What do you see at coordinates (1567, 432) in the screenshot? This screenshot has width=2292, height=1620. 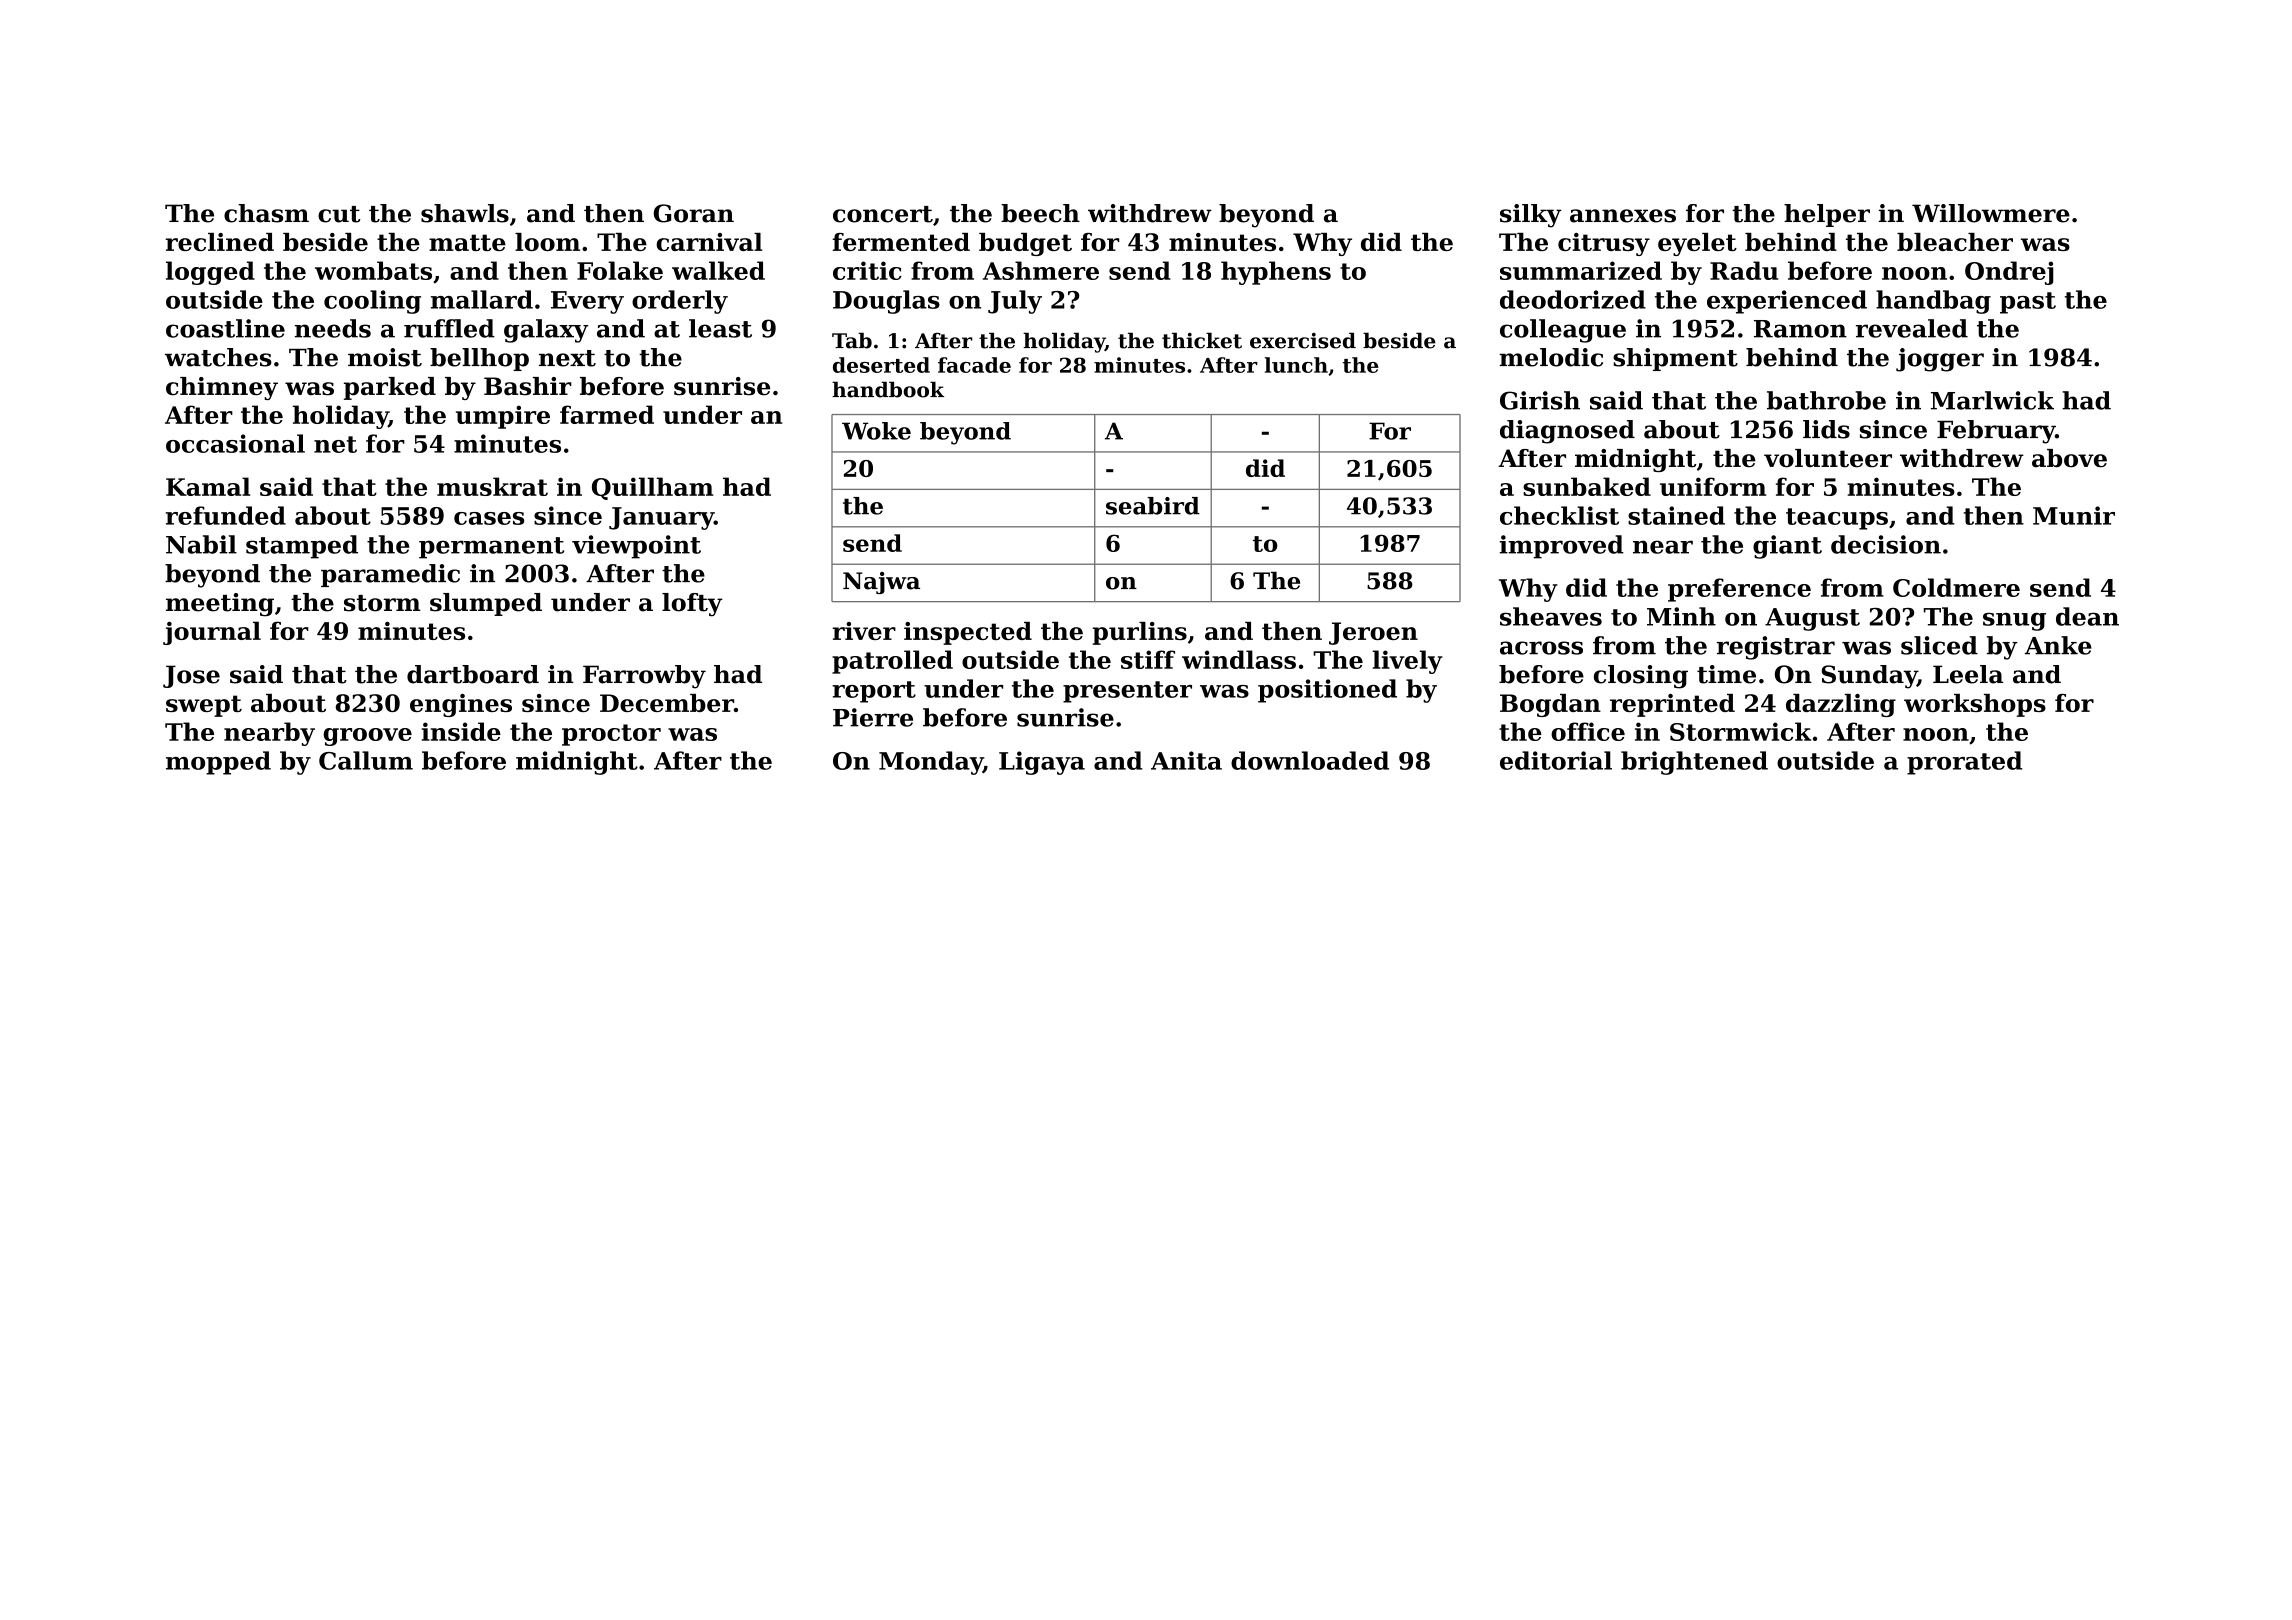 I see `diagnosed` at bounding box center [1567, 432].
